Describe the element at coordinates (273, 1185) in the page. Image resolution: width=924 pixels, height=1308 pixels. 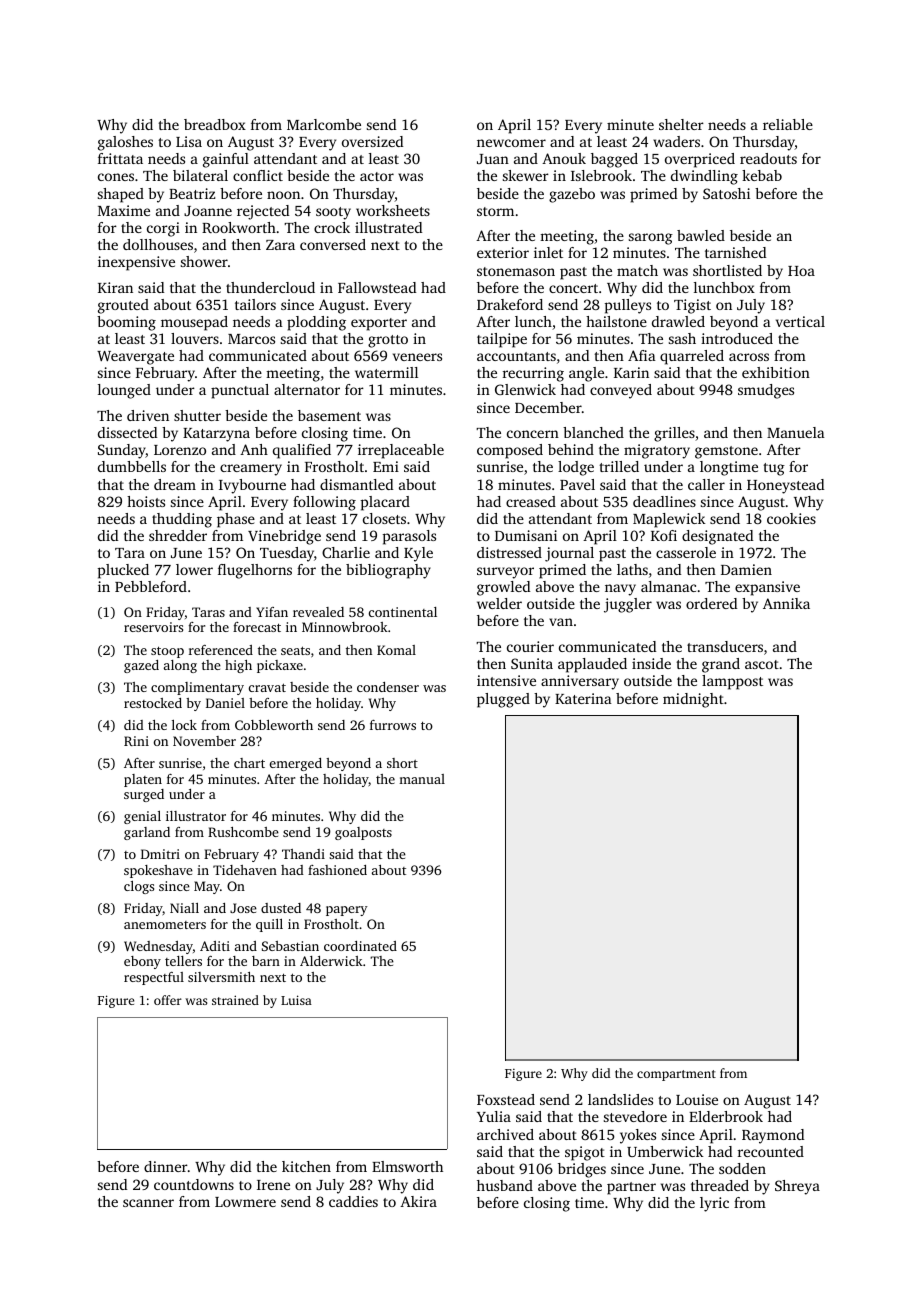
I see `Irene` at that location.
